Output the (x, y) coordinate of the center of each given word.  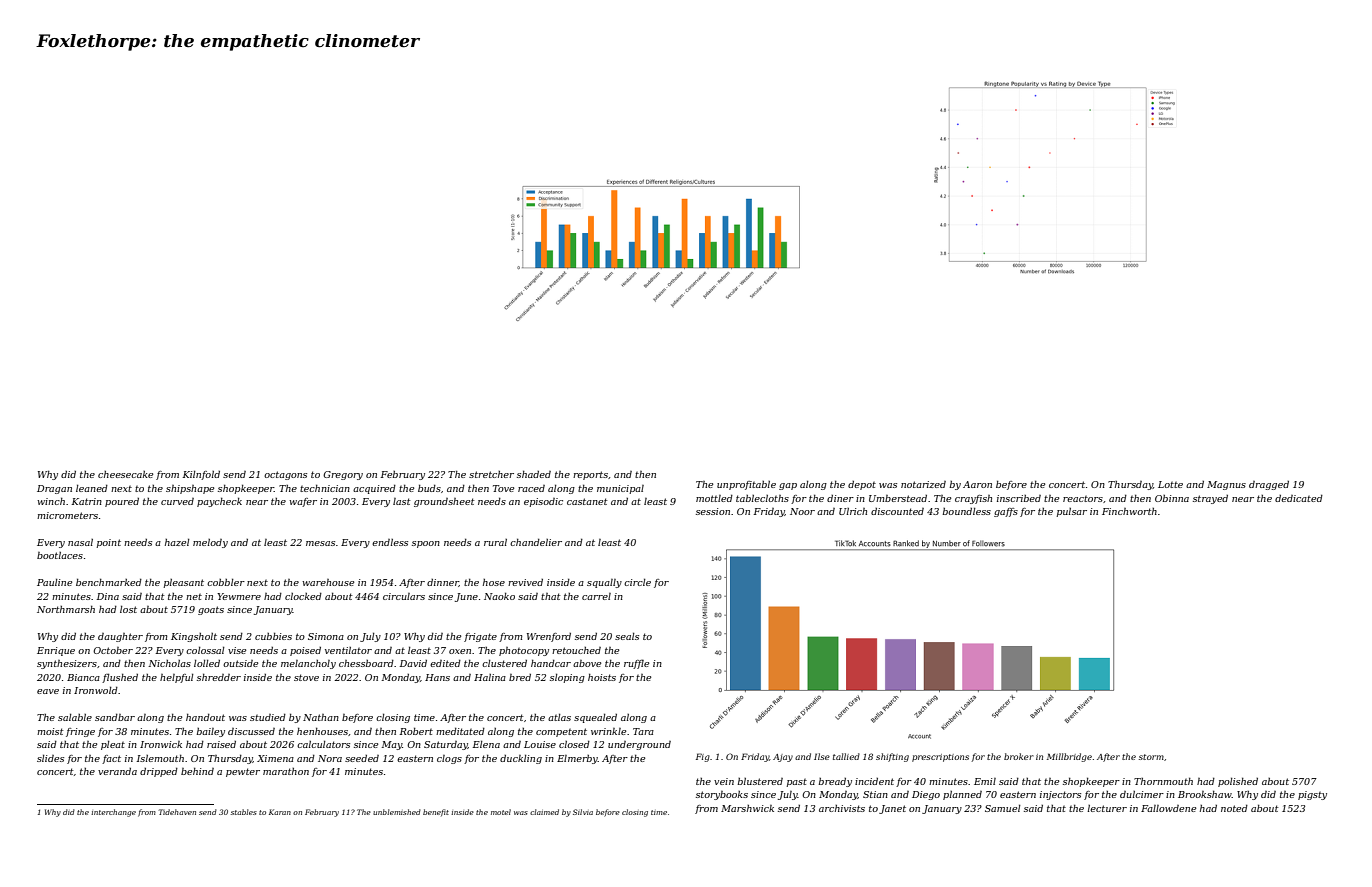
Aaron (977, 484)
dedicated (1299, 498)
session (713, 511)
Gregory (343, 475)
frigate (480, 637)
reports (590, 475)
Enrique (56, 651)
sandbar (115, 717)
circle (637, 582)
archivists (842, 808)
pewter (243, 772)
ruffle (636, 664)
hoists (602, 677)
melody (210, 543)
